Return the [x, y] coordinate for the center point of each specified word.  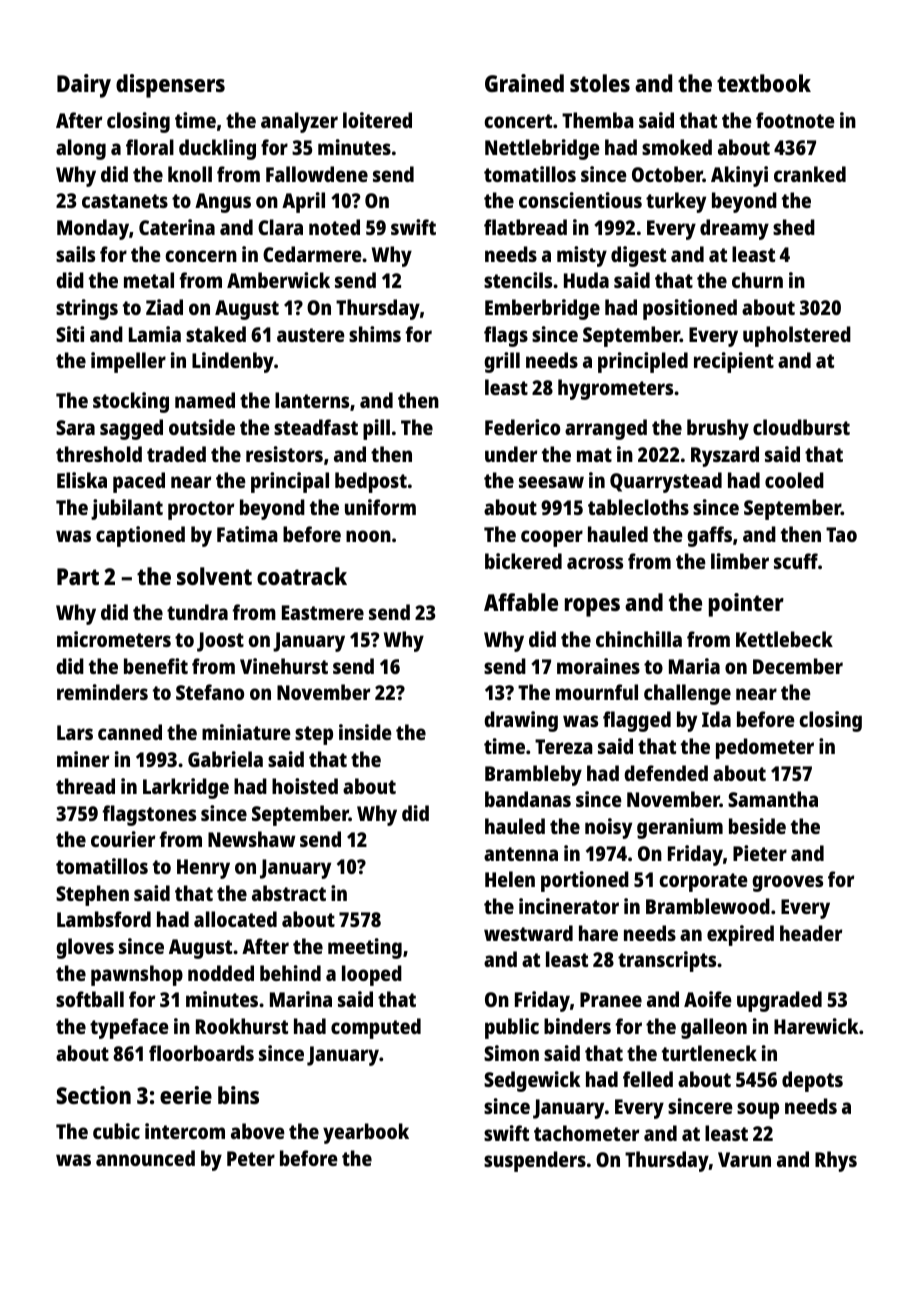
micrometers [114, 639]
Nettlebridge [542, 149]
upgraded [779, 1001]
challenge [687, 694]
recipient [734, 362]
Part [78, 576]
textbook [764, 83]
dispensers [170, 86]
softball [90, 999]
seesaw [551, 482]
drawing [521, 721]
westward [528, 933]
